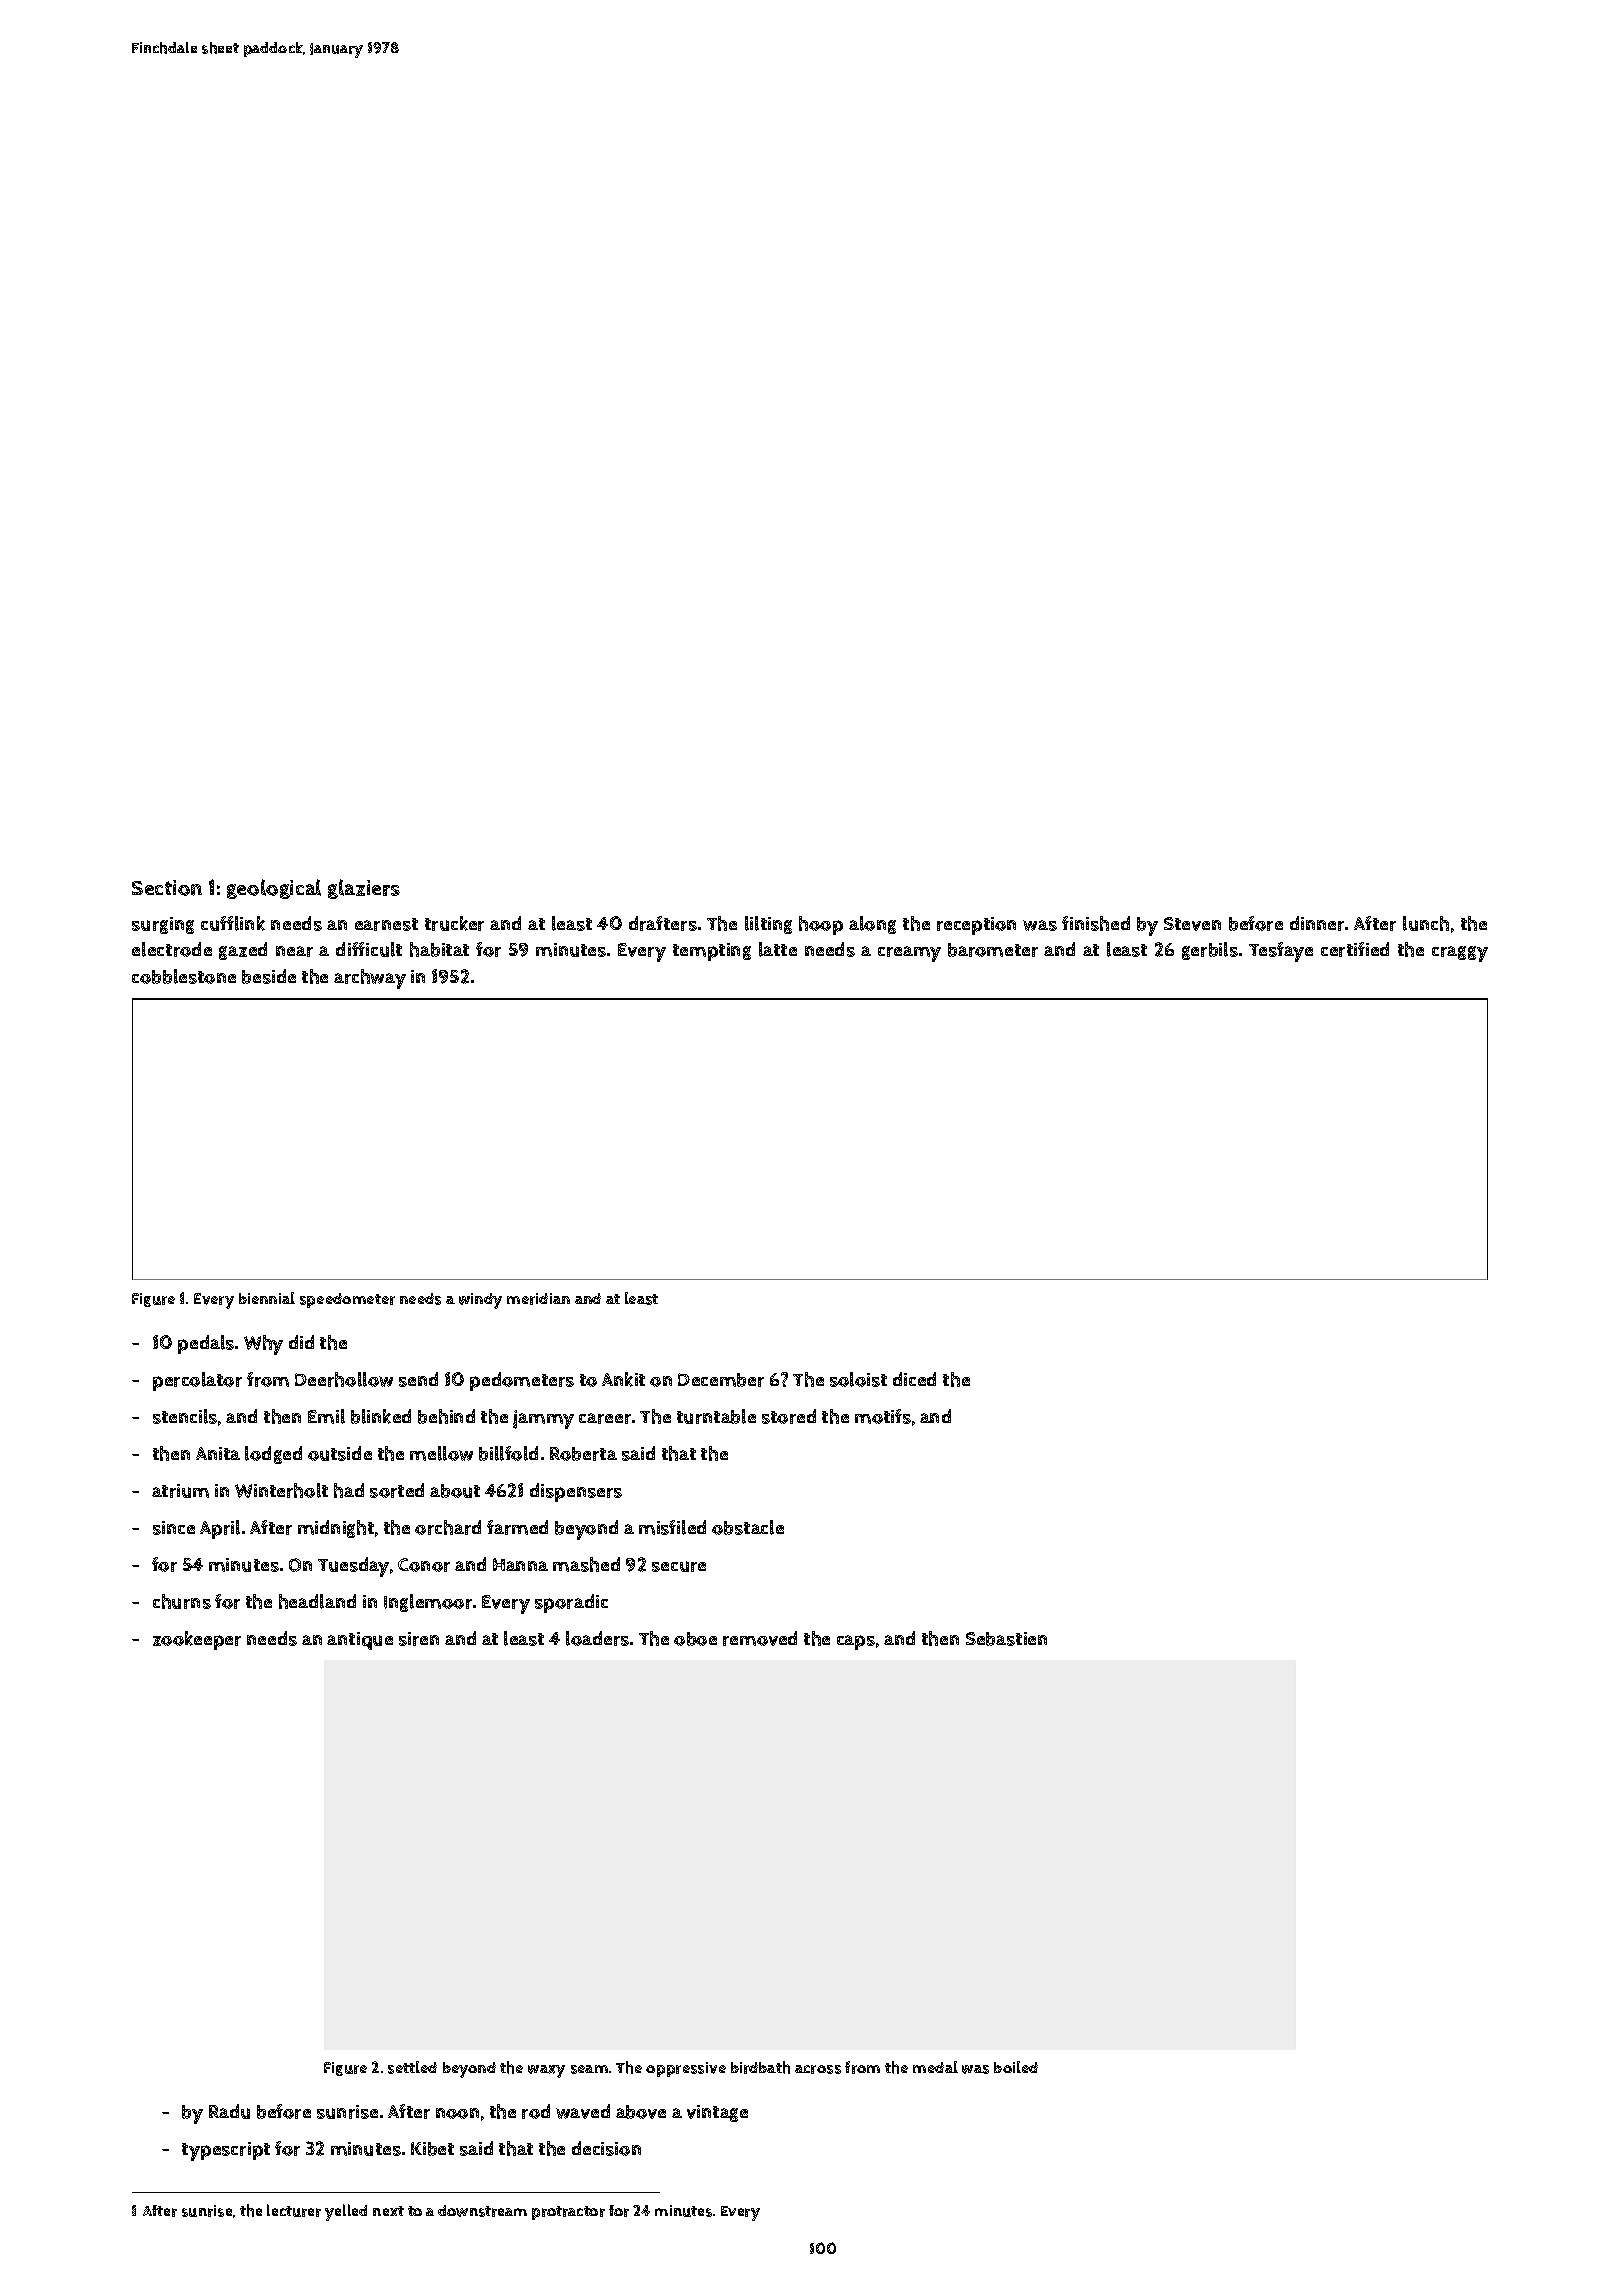 This screenshot has height=2292, width=1620. What do you see at coordinates (294, 2210) in the screenshot?
I see `lecturer` at bounding box center [294, 2210].
